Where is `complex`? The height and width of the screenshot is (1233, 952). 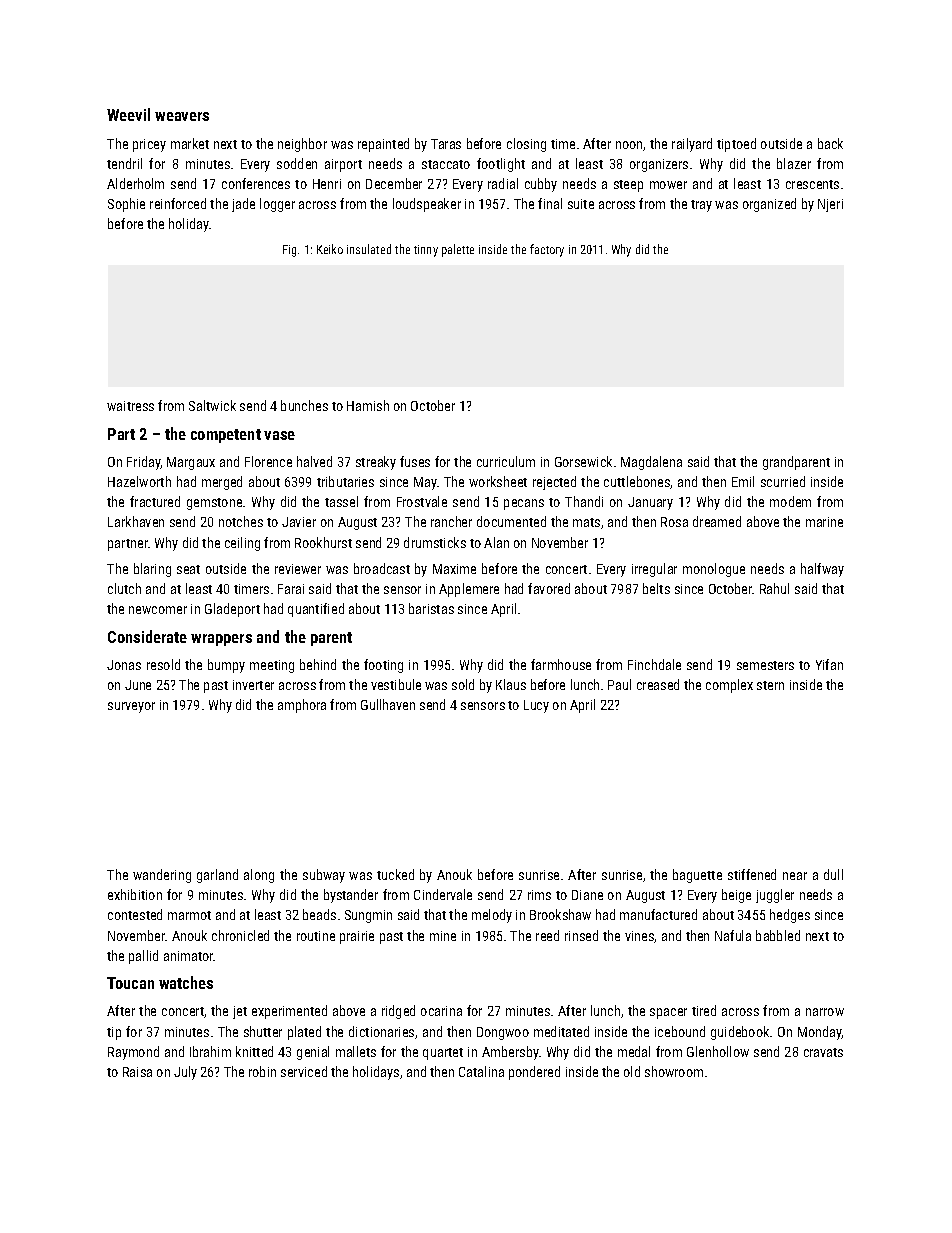 complex is located at coordinates (729, 686).
